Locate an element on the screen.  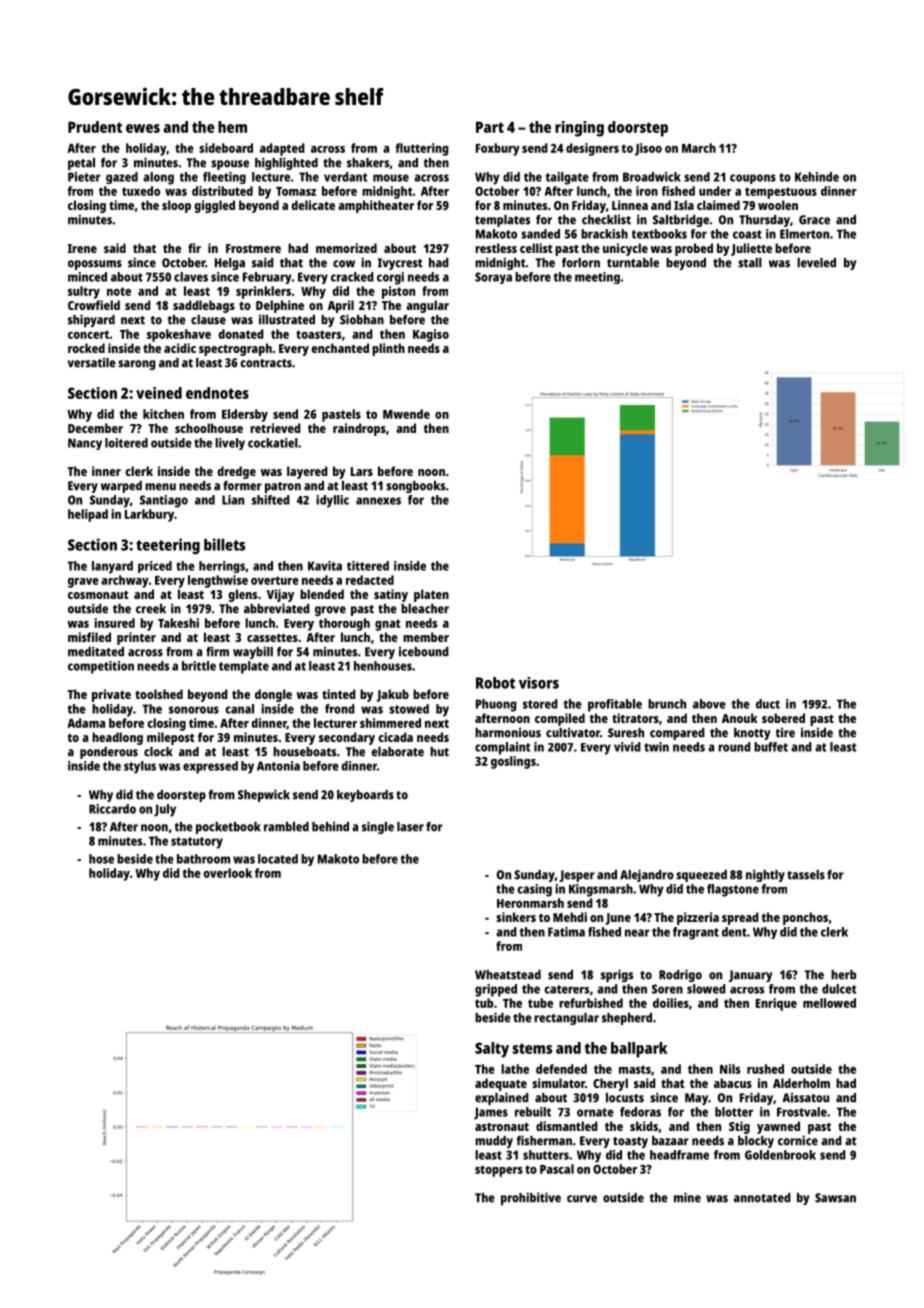
waybill is located at coordinates (253, 652).
